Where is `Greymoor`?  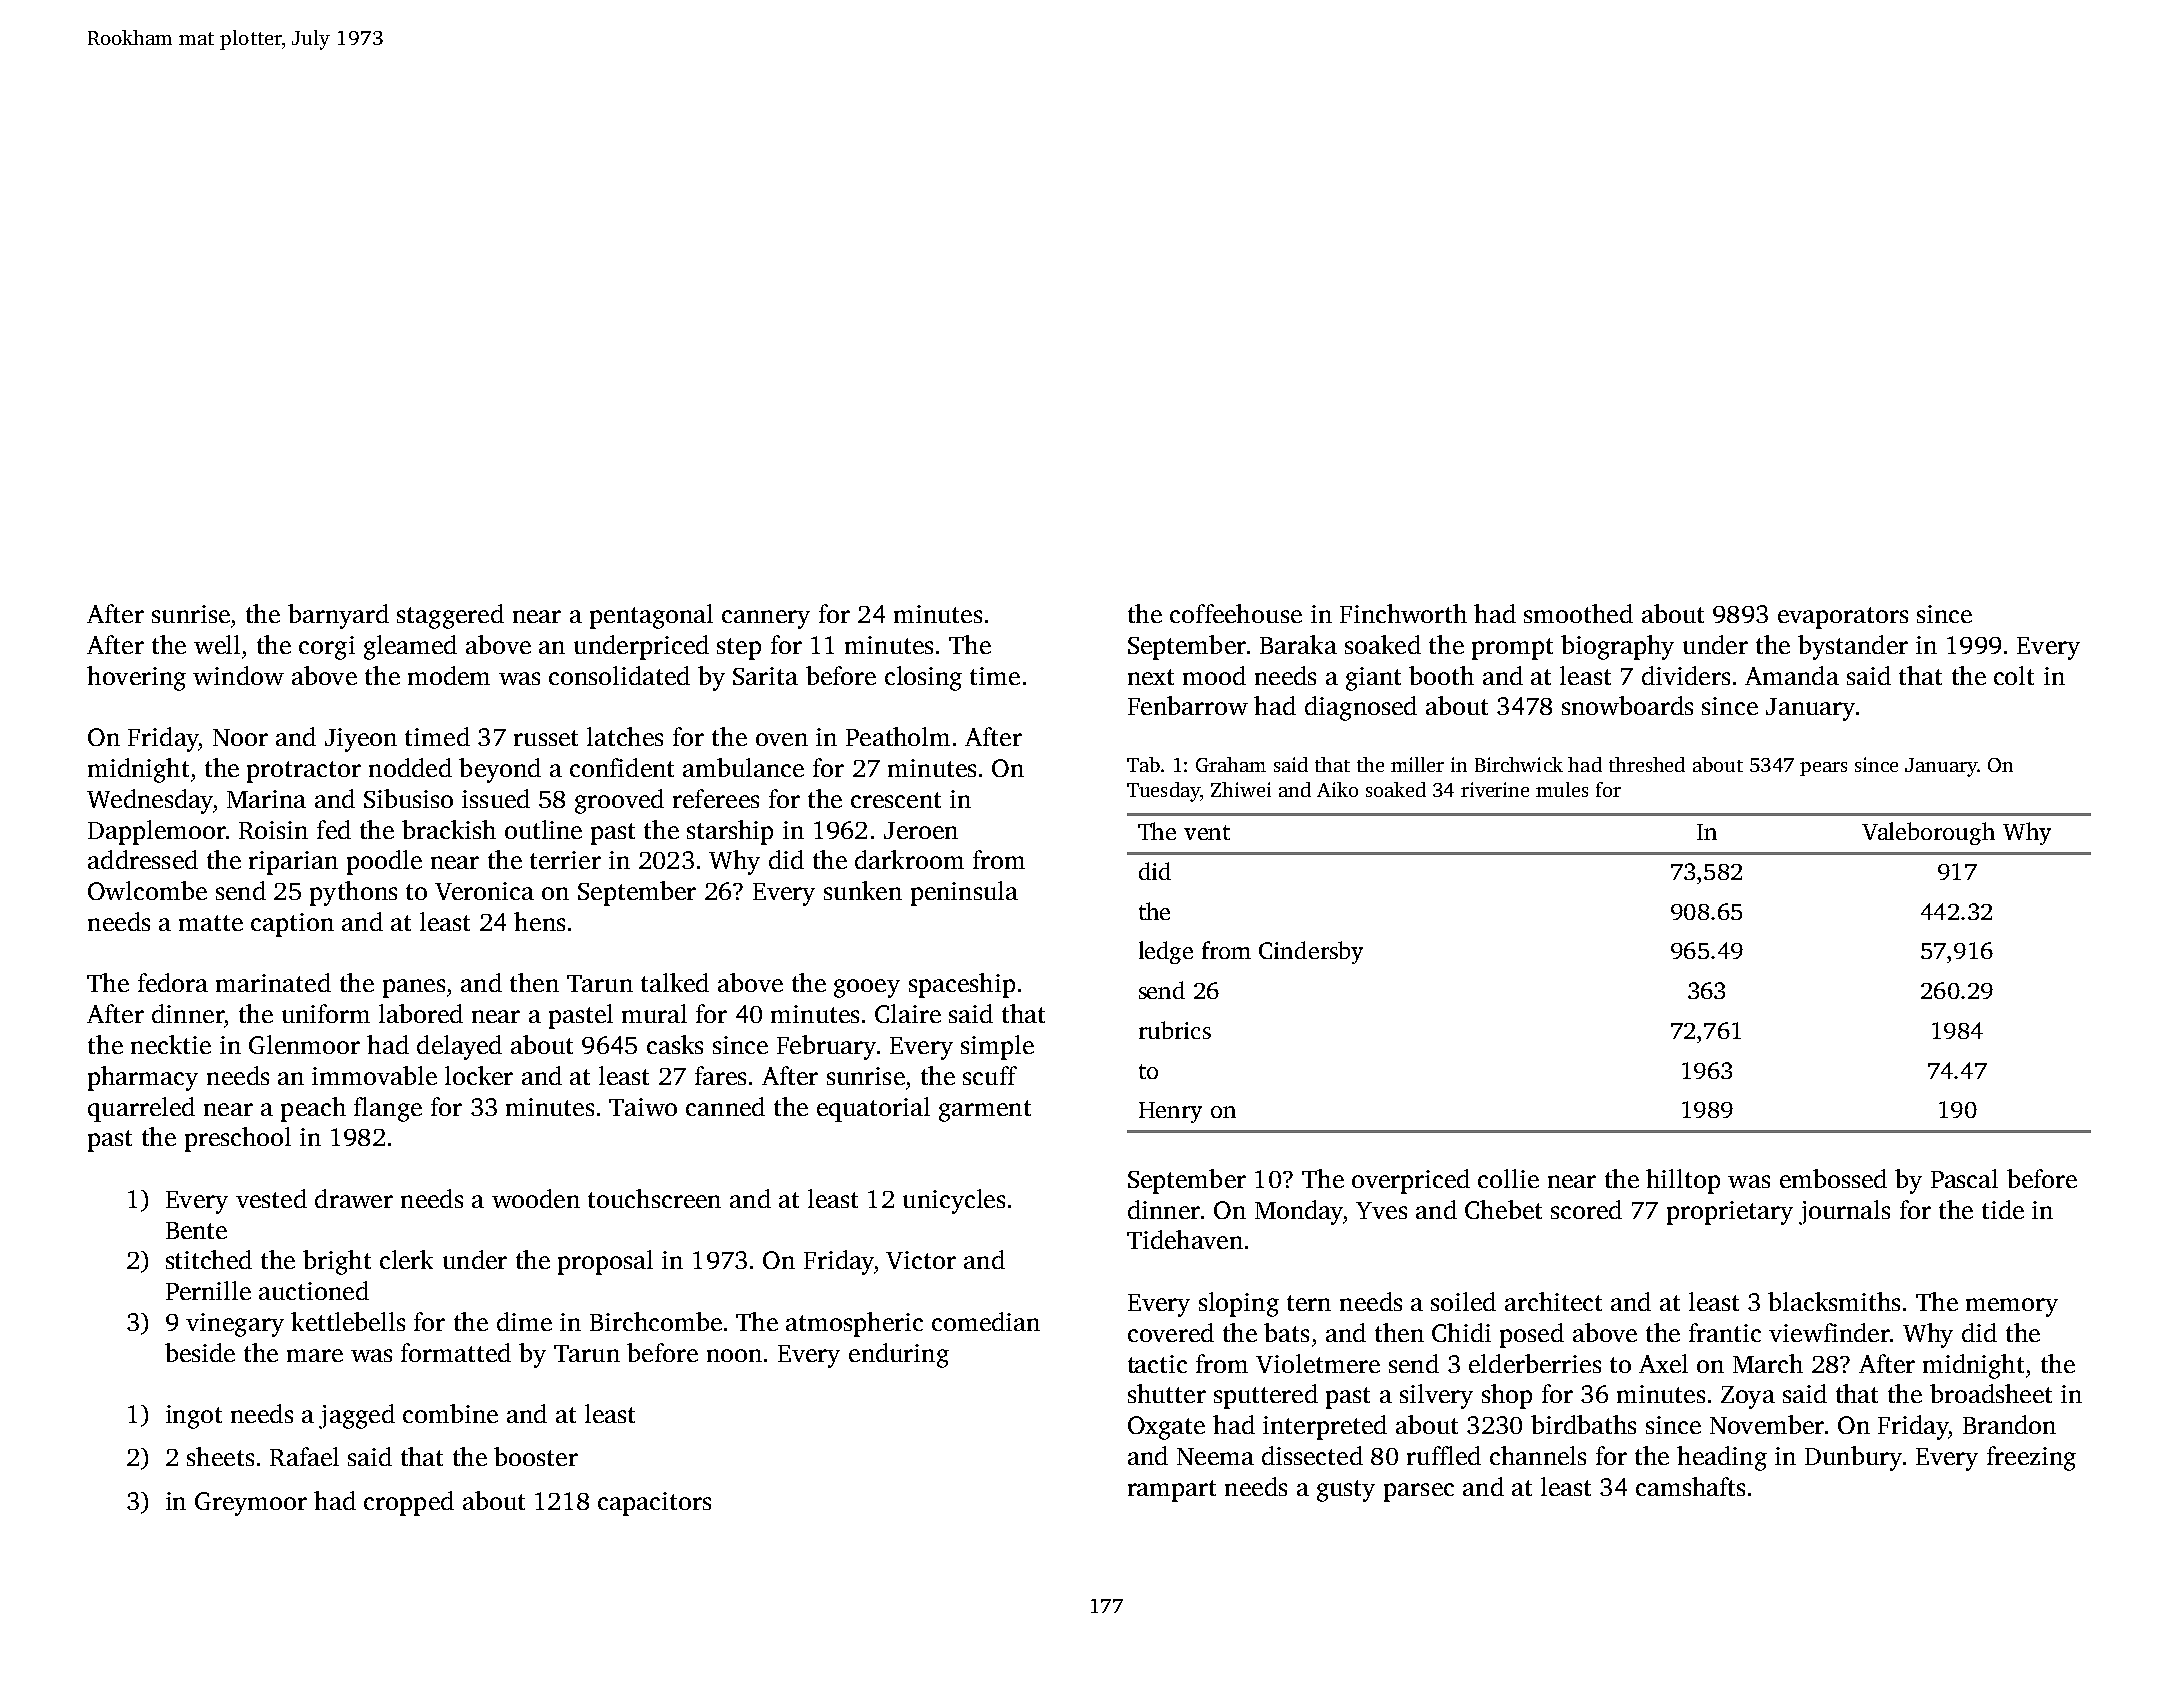
Greymoor is located at coordinates (251, 1504).
